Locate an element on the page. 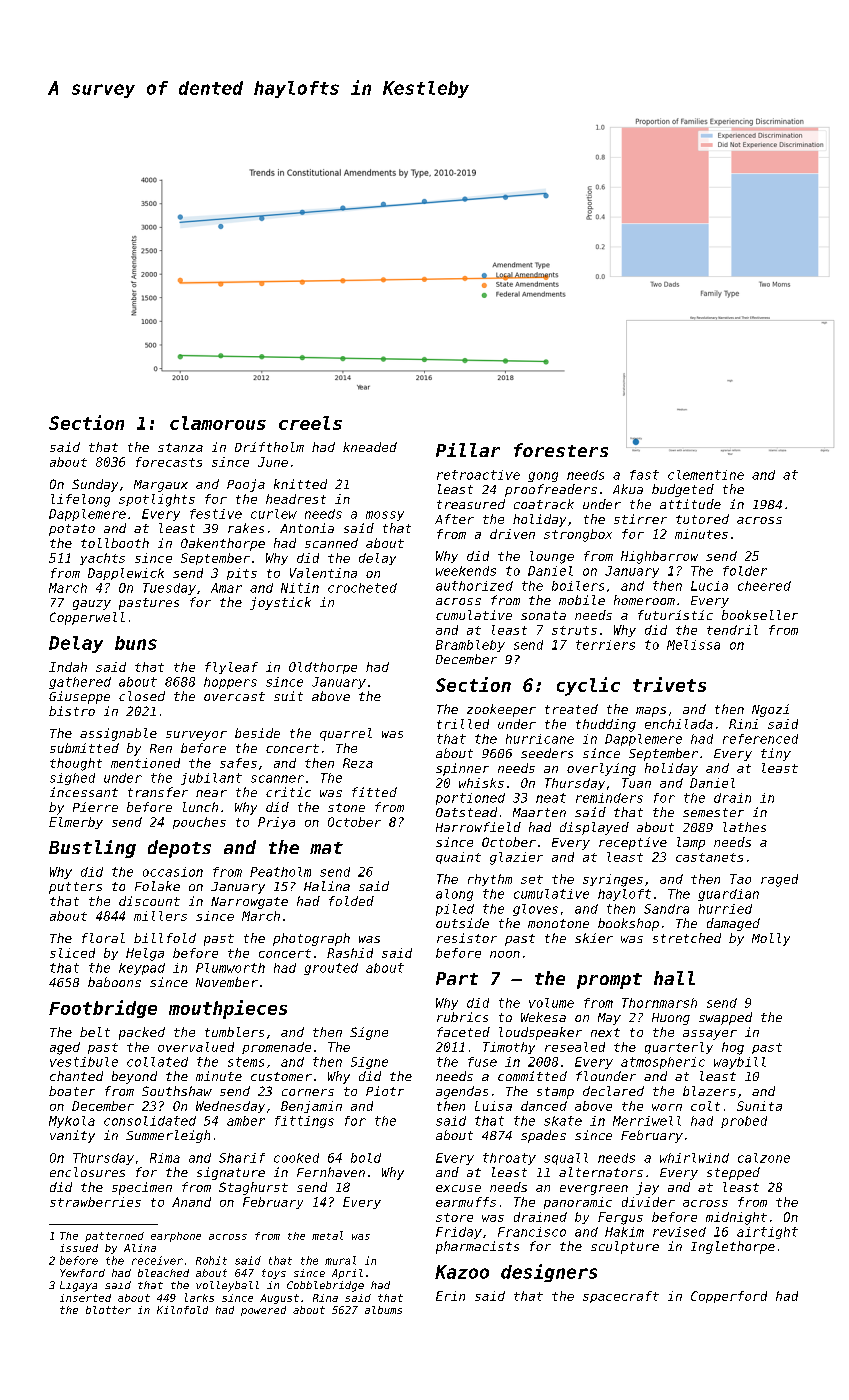 The height and width of the page is (1400, 849). fast is located at coordinates (644, 475).
